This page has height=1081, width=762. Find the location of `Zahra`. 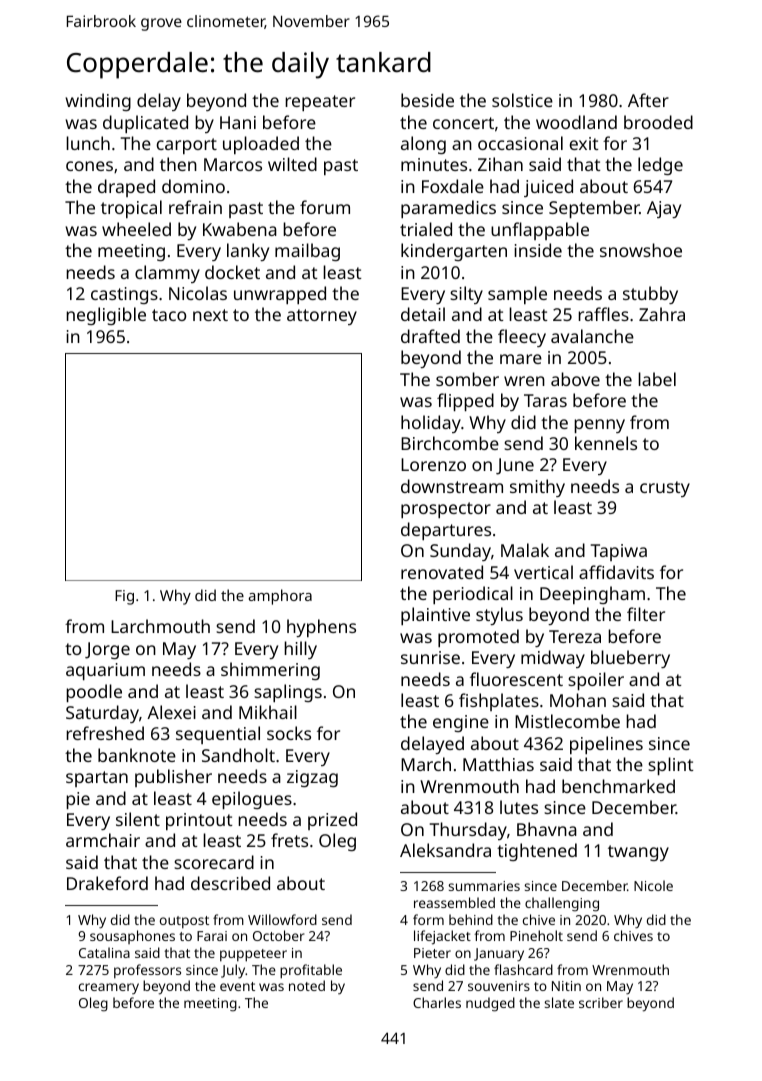

Zahra is located at coordinates (662, 314).
